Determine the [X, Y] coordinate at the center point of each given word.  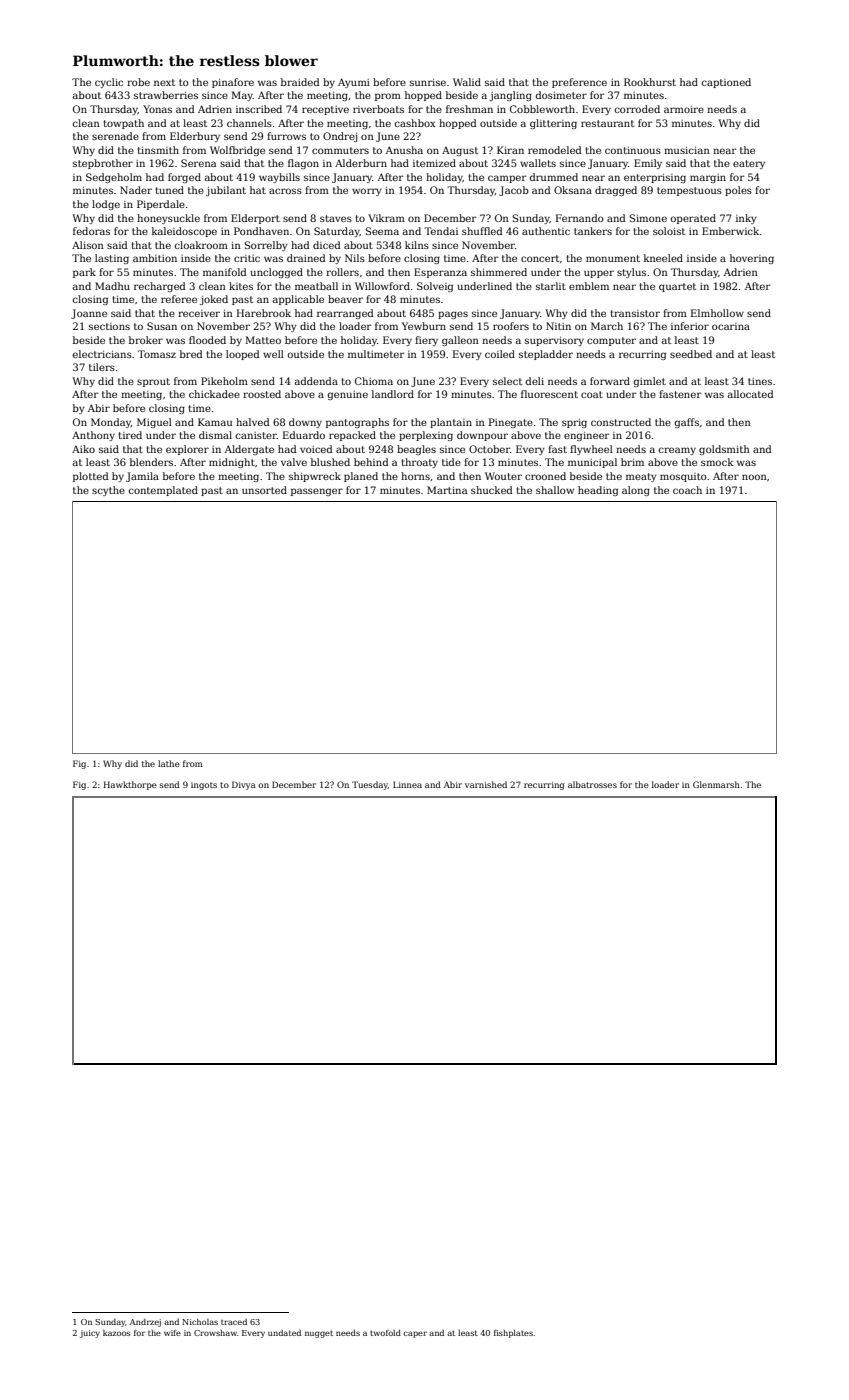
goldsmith [724, 450]
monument [613, 258]
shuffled [482, 231]
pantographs [357, 423]
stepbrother [103, 164]
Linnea [407, 784]
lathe [169, 763]
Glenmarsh [716, 784]
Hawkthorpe [130, 785]
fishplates [513, 1334]
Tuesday [370, 785]
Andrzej [145, 1323]
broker [146, 340]
